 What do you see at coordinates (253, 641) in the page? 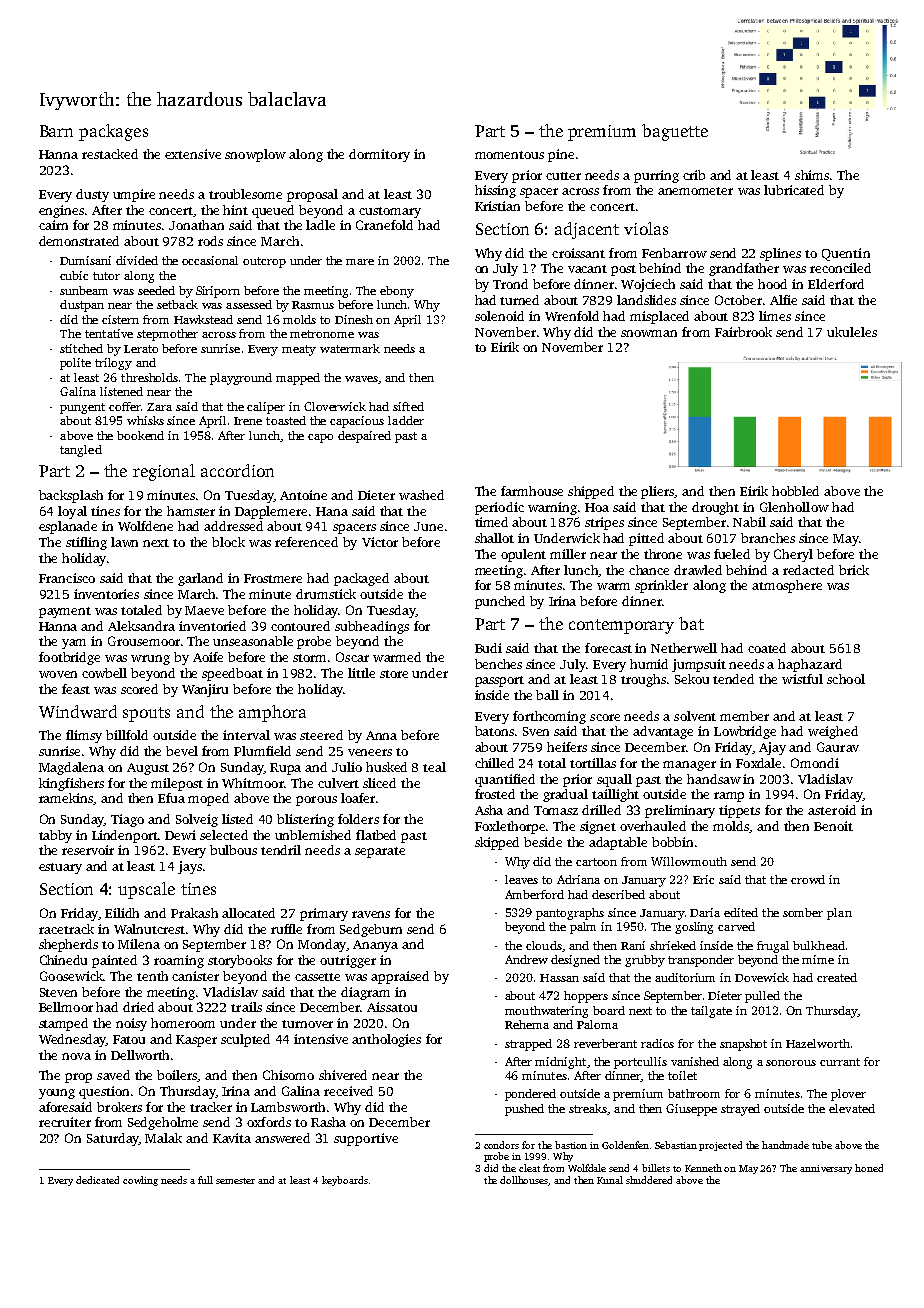
I see `unseasonable` at bounding box center [253, 641].
